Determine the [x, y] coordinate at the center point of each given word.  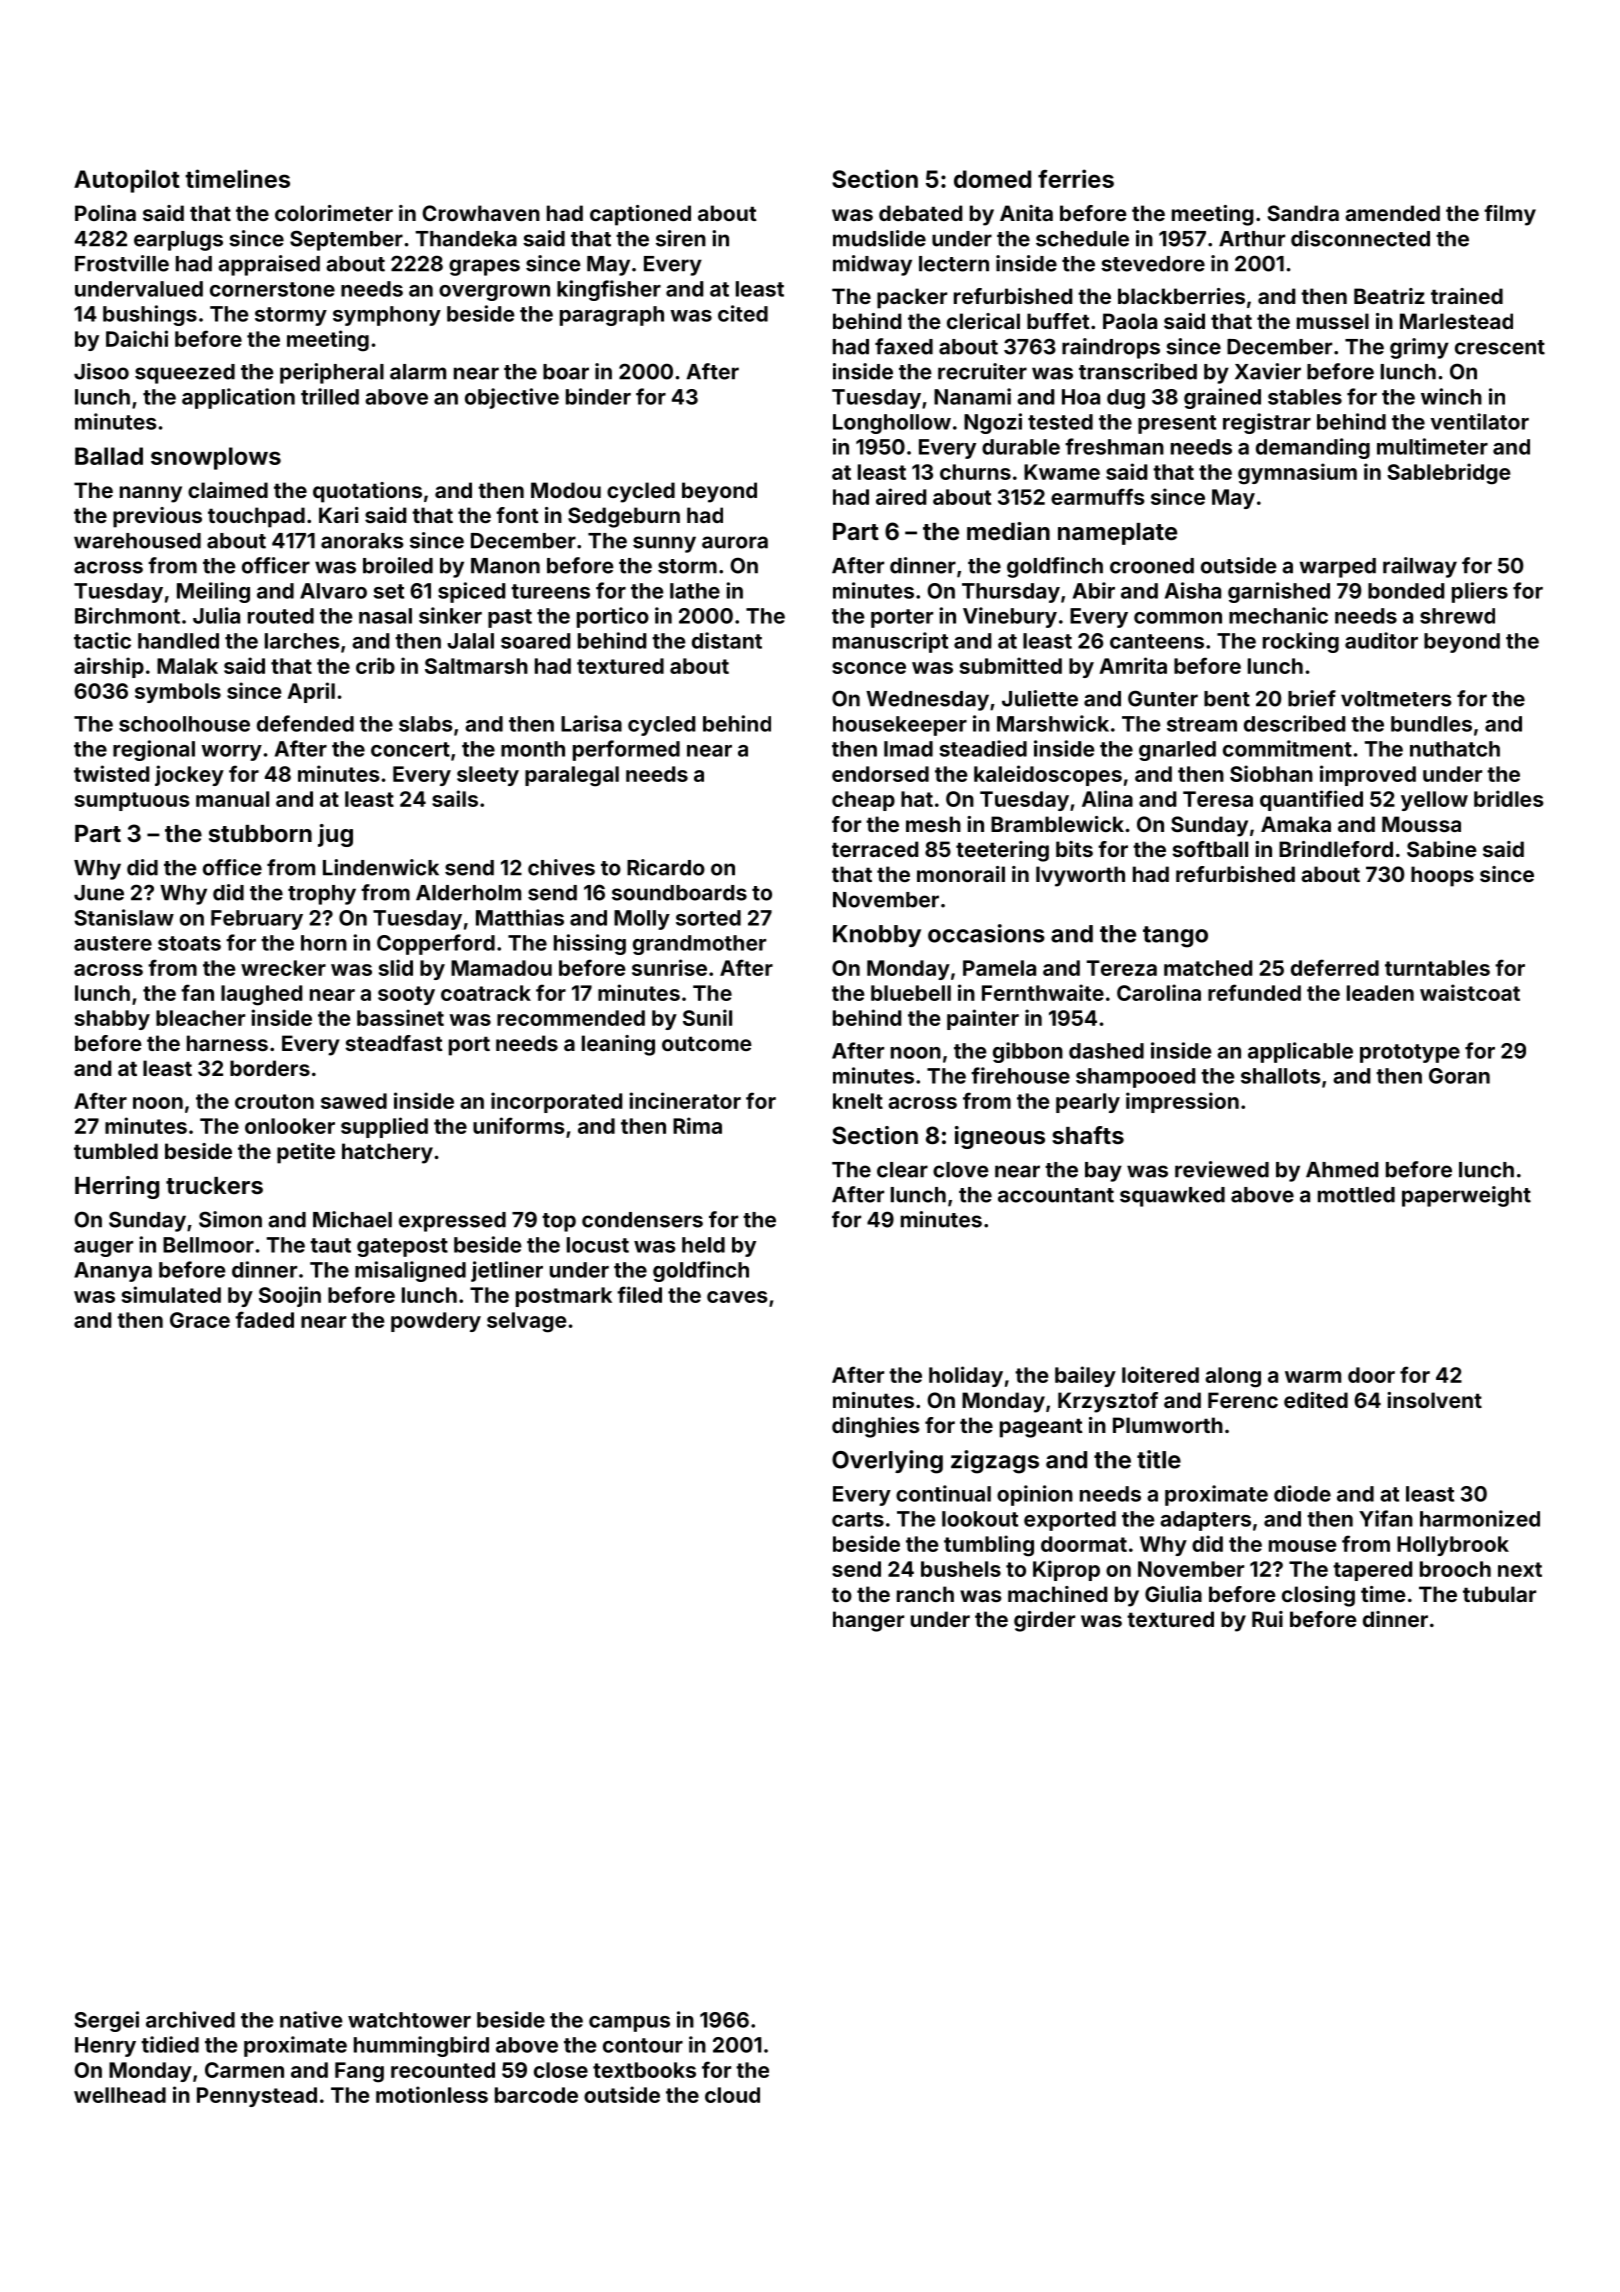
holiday [966, 1376]
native [311, 2019]
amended [1392, 213]
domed [992, 179]
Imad [908, 749]
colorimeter [334, 213]
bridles [1509, 798]
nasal [385, 616]
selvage [527, 1322]
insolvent [1434, 1400]
